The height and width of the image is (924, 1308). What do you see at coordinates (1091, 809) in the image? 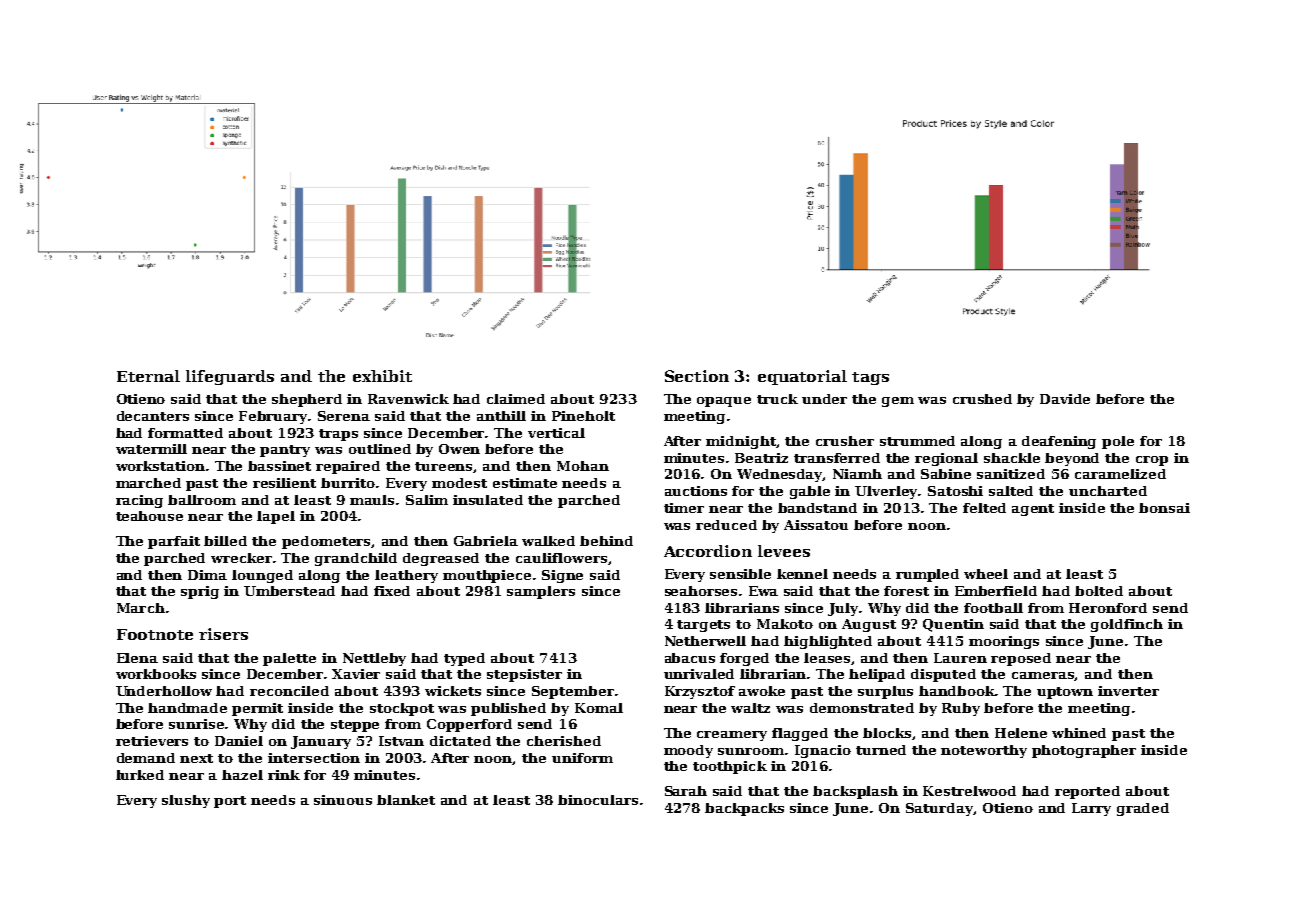
I see `Larry` at bounding box center [1091, 809].
